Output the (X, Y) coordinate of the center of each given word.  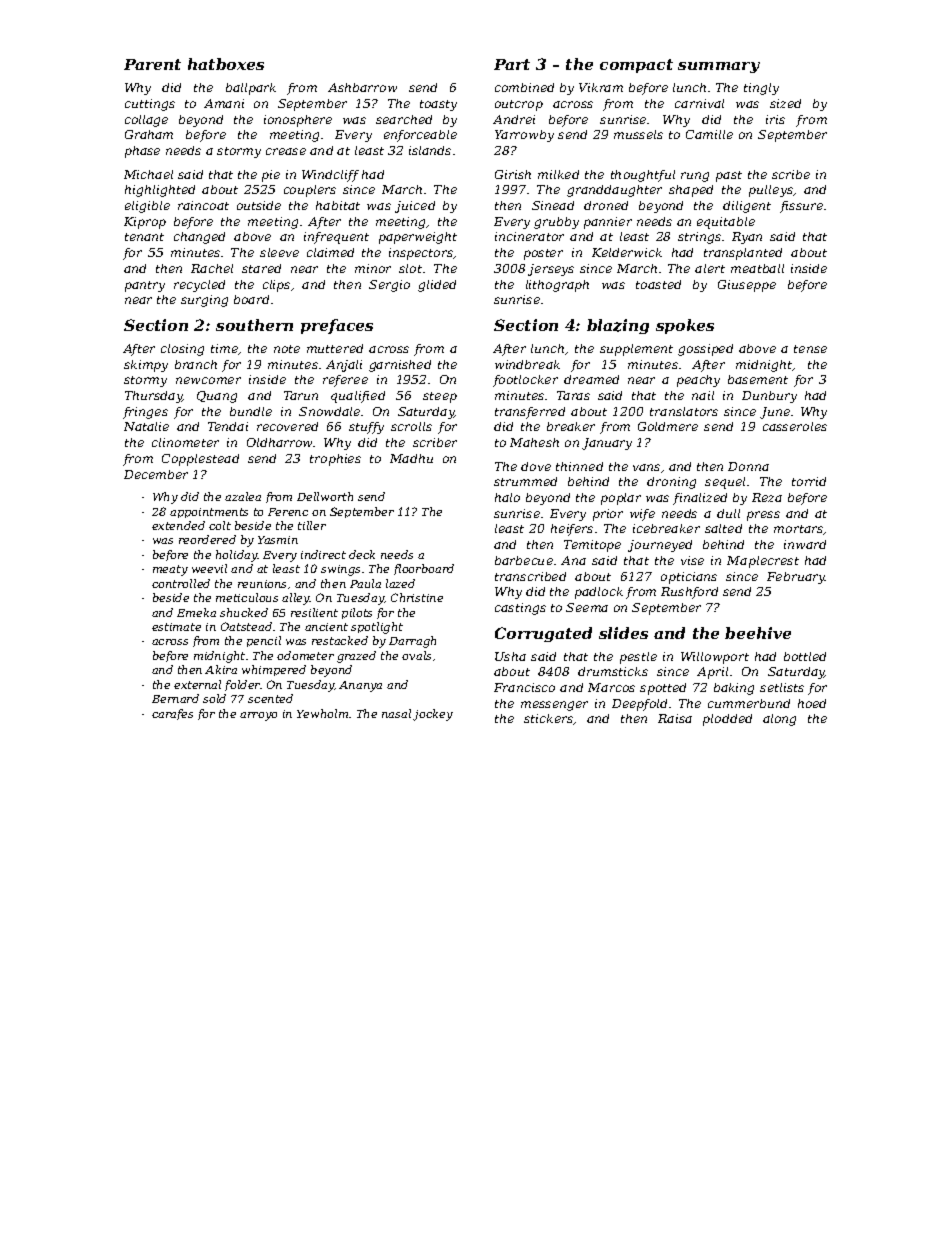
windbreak (527, 364)
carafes (172, 714)
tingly (761, 89)
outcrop (519, 105)
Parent (152, 64)
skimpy (146, 366)
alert (710, 268)
